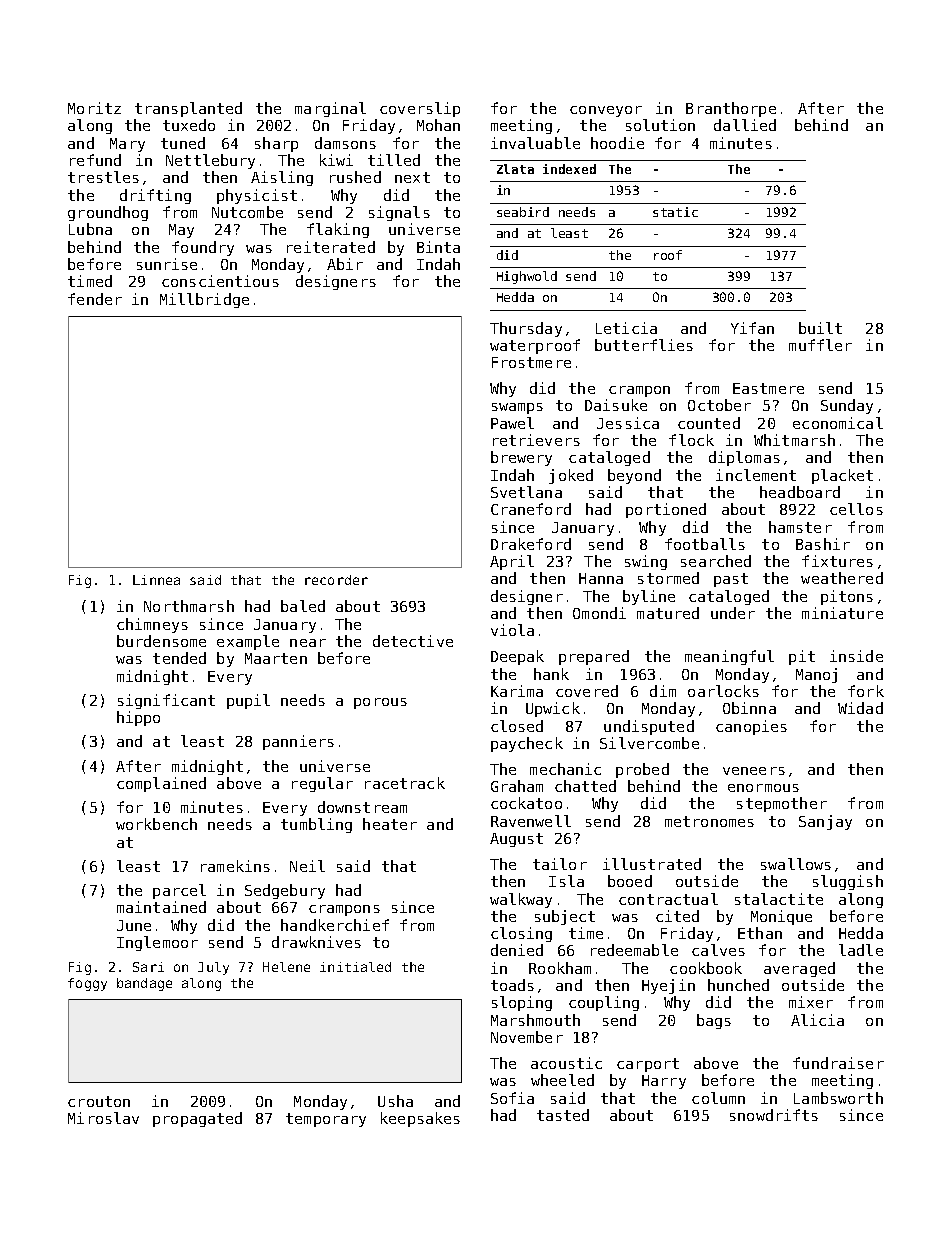  I want to click on Sunday, so click(847, 406).
